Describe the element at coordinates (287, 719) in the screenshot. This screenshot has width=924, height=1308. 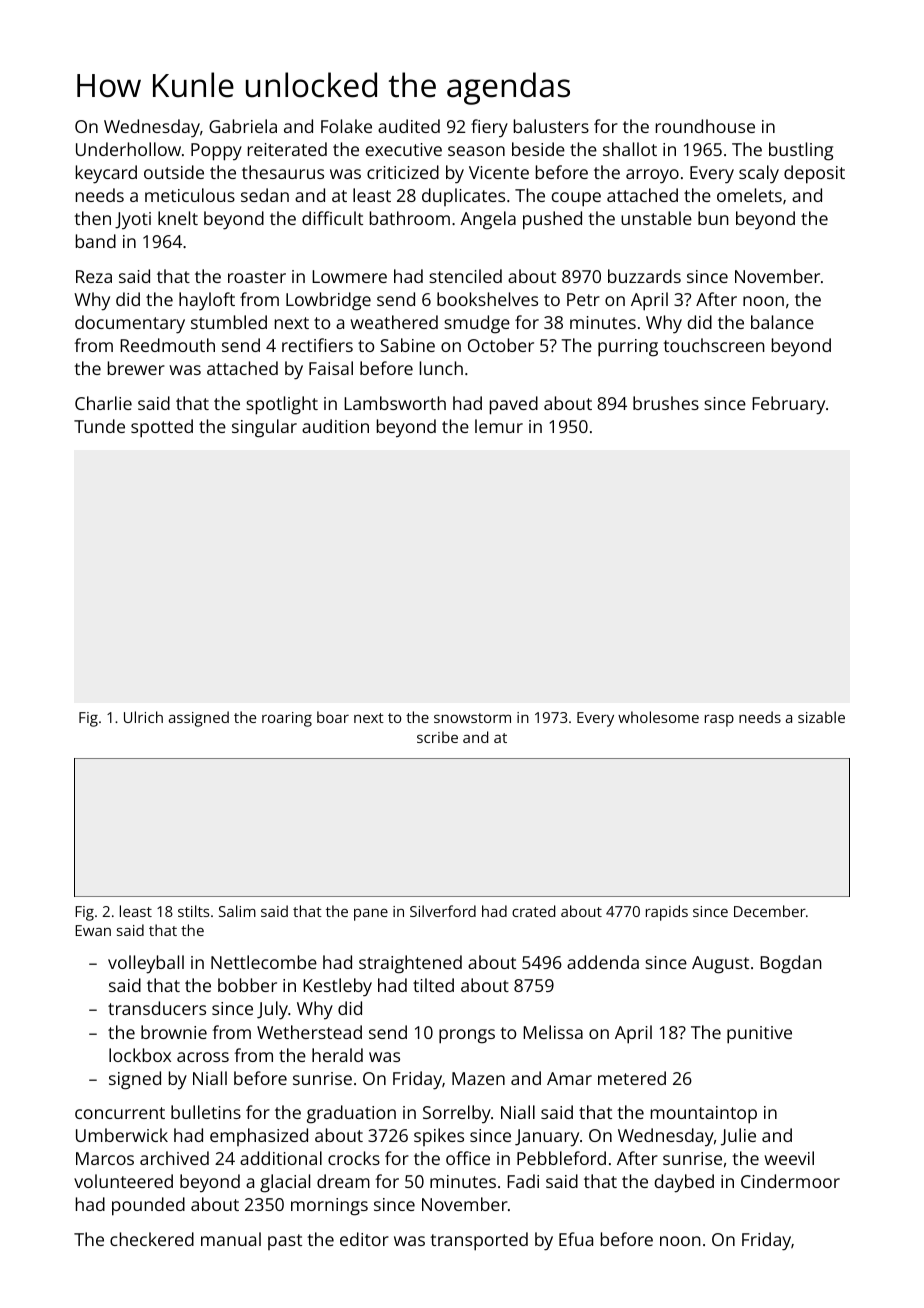
I see `roaring` at that location.
